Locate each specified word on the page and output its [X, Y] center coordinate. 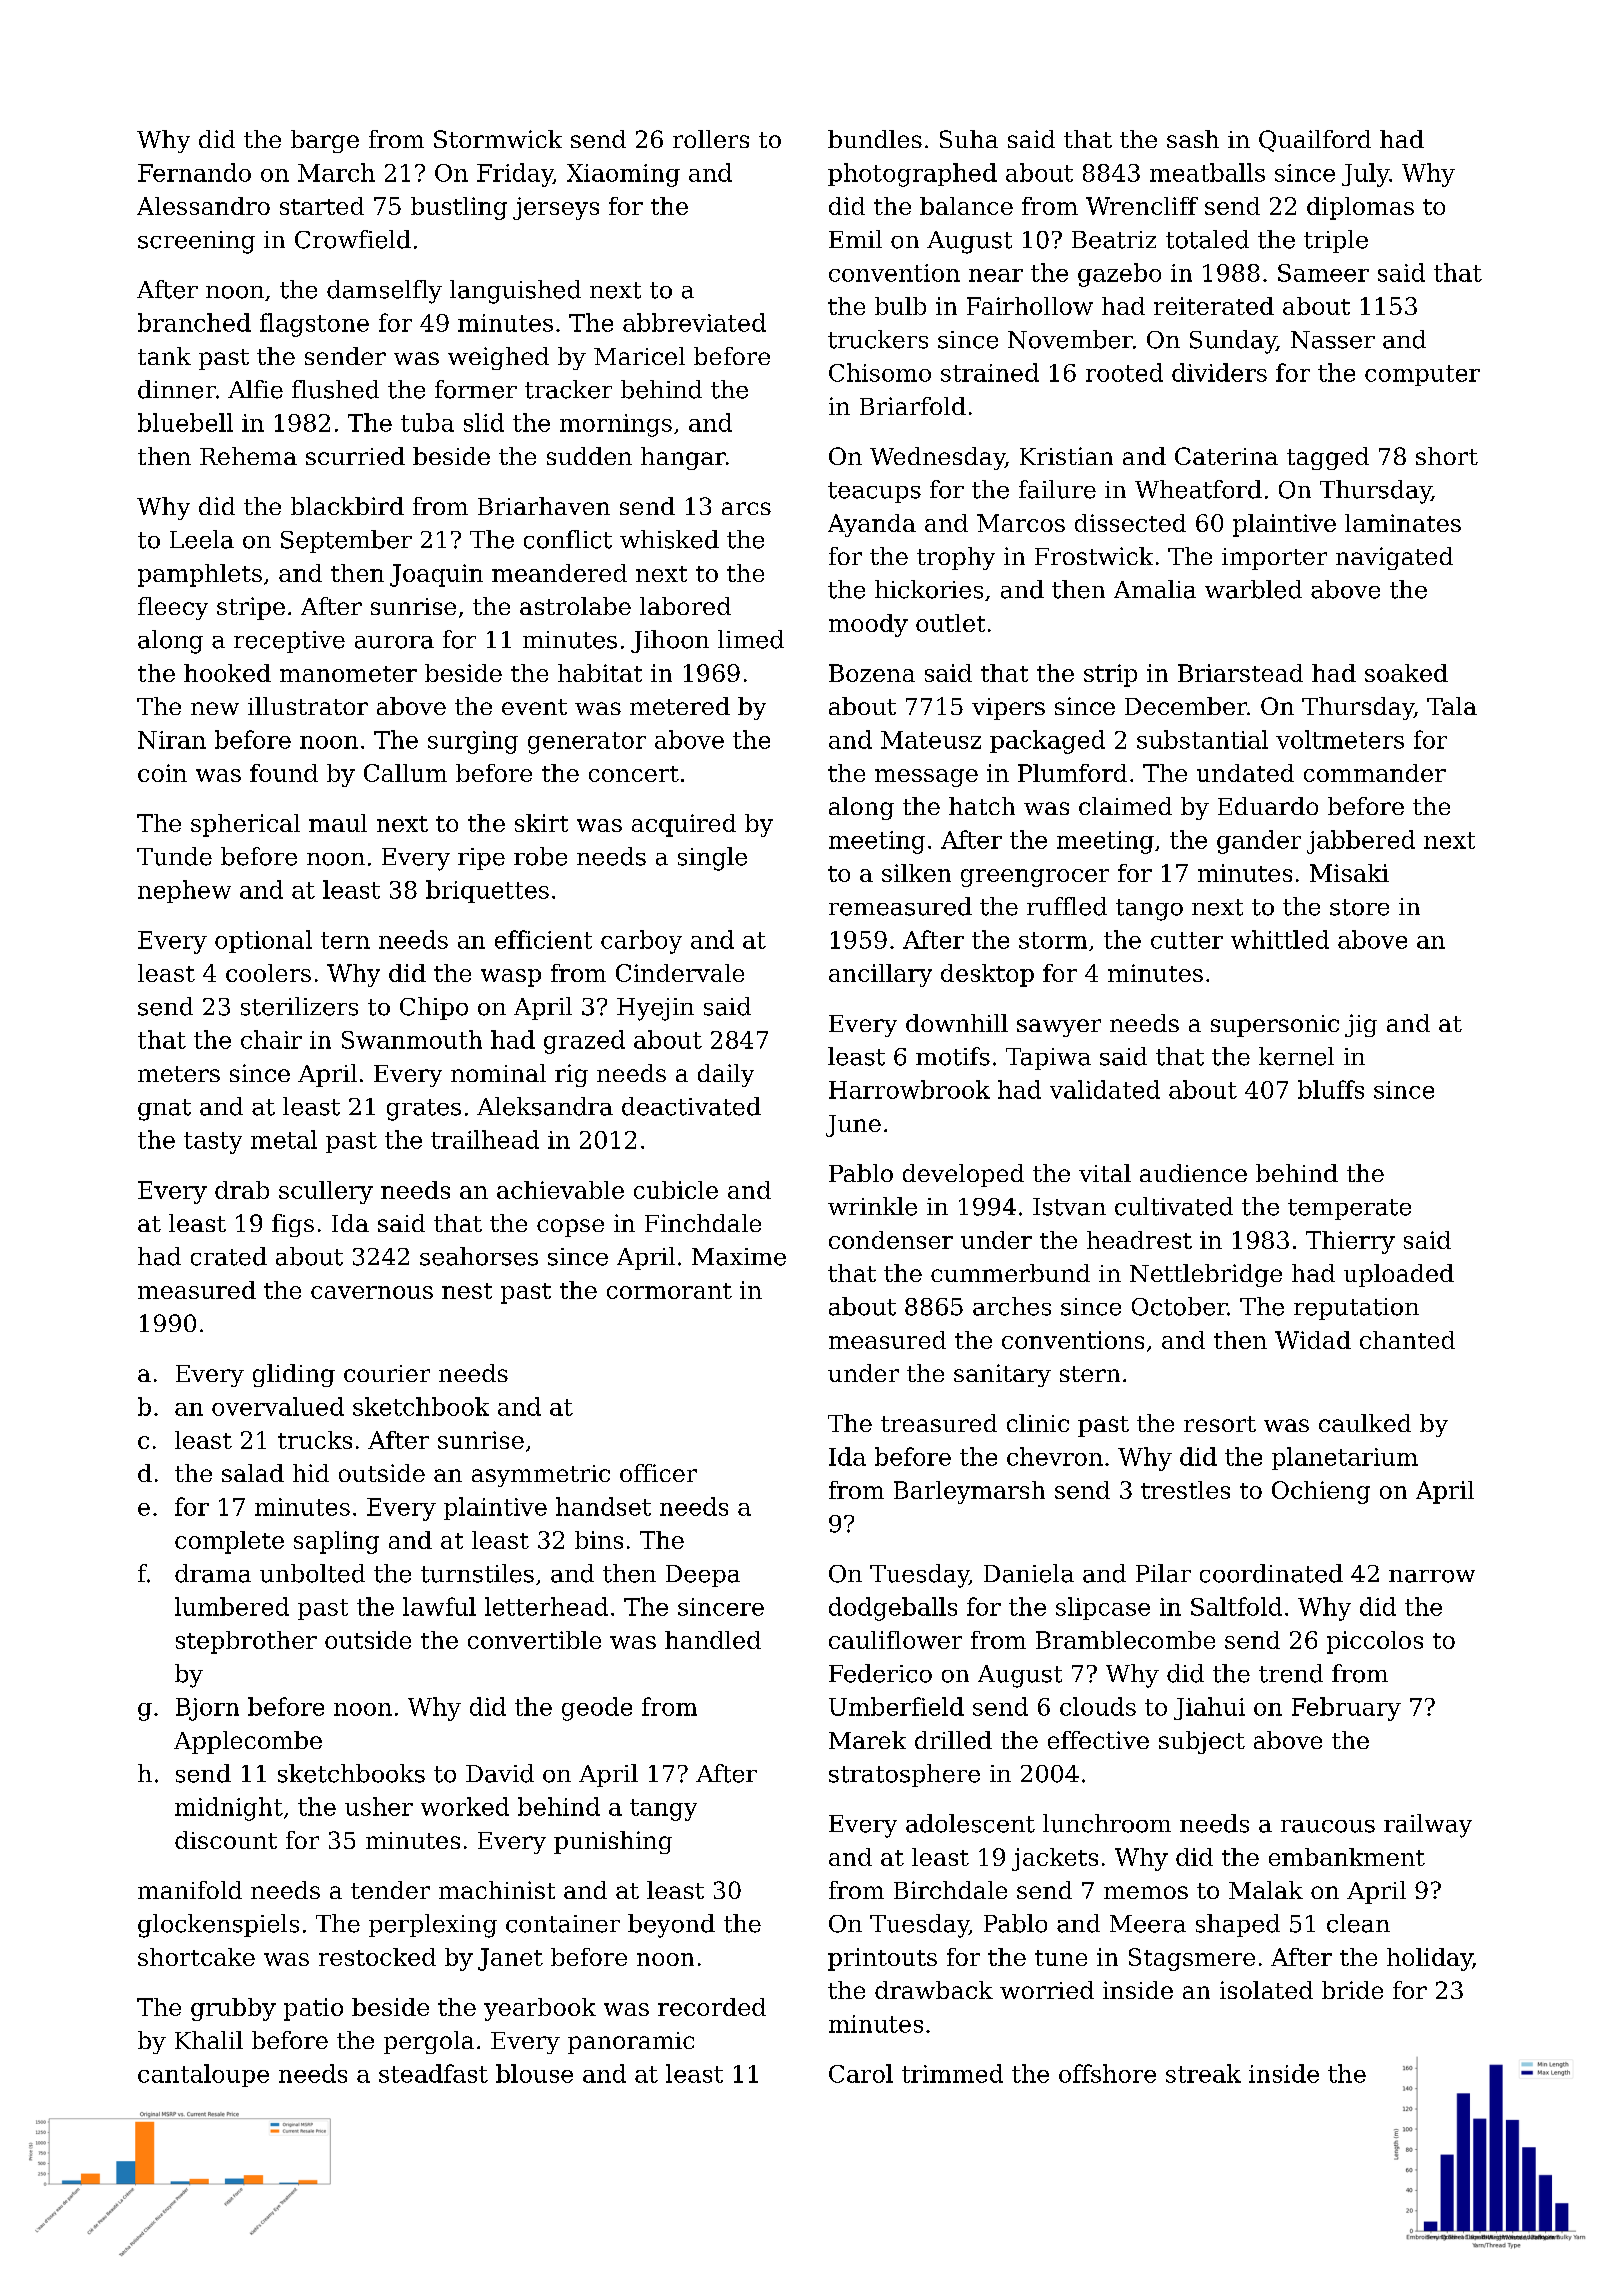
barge [325, 141]
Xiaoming [623, 175]
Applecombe [248, 1742]
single [712, 859]
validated [1105, 1089]
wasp [511, 978]
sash [1193, 139]
